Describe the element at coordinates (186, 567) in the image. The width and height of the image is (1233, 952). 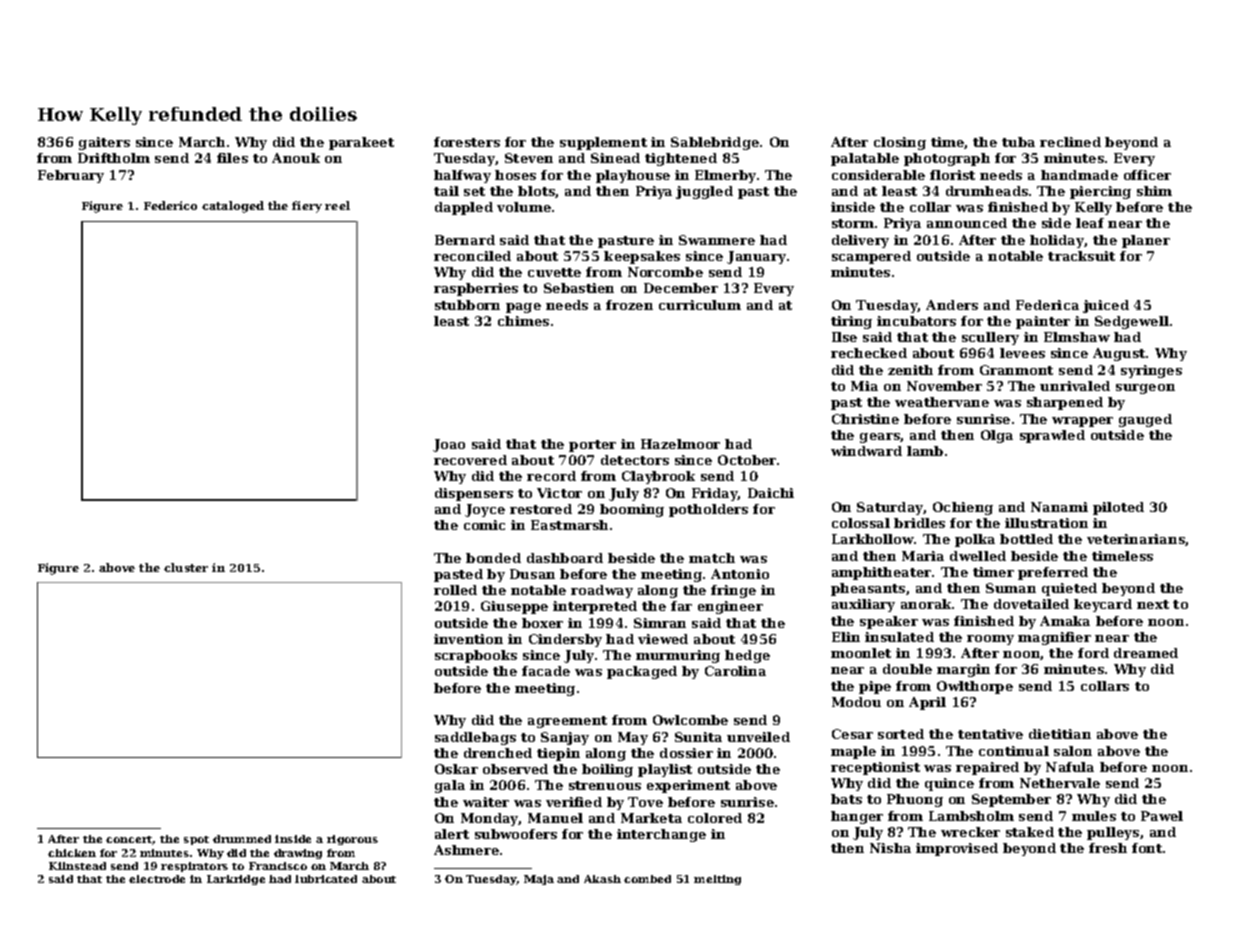
I see `cluster` at that location.
